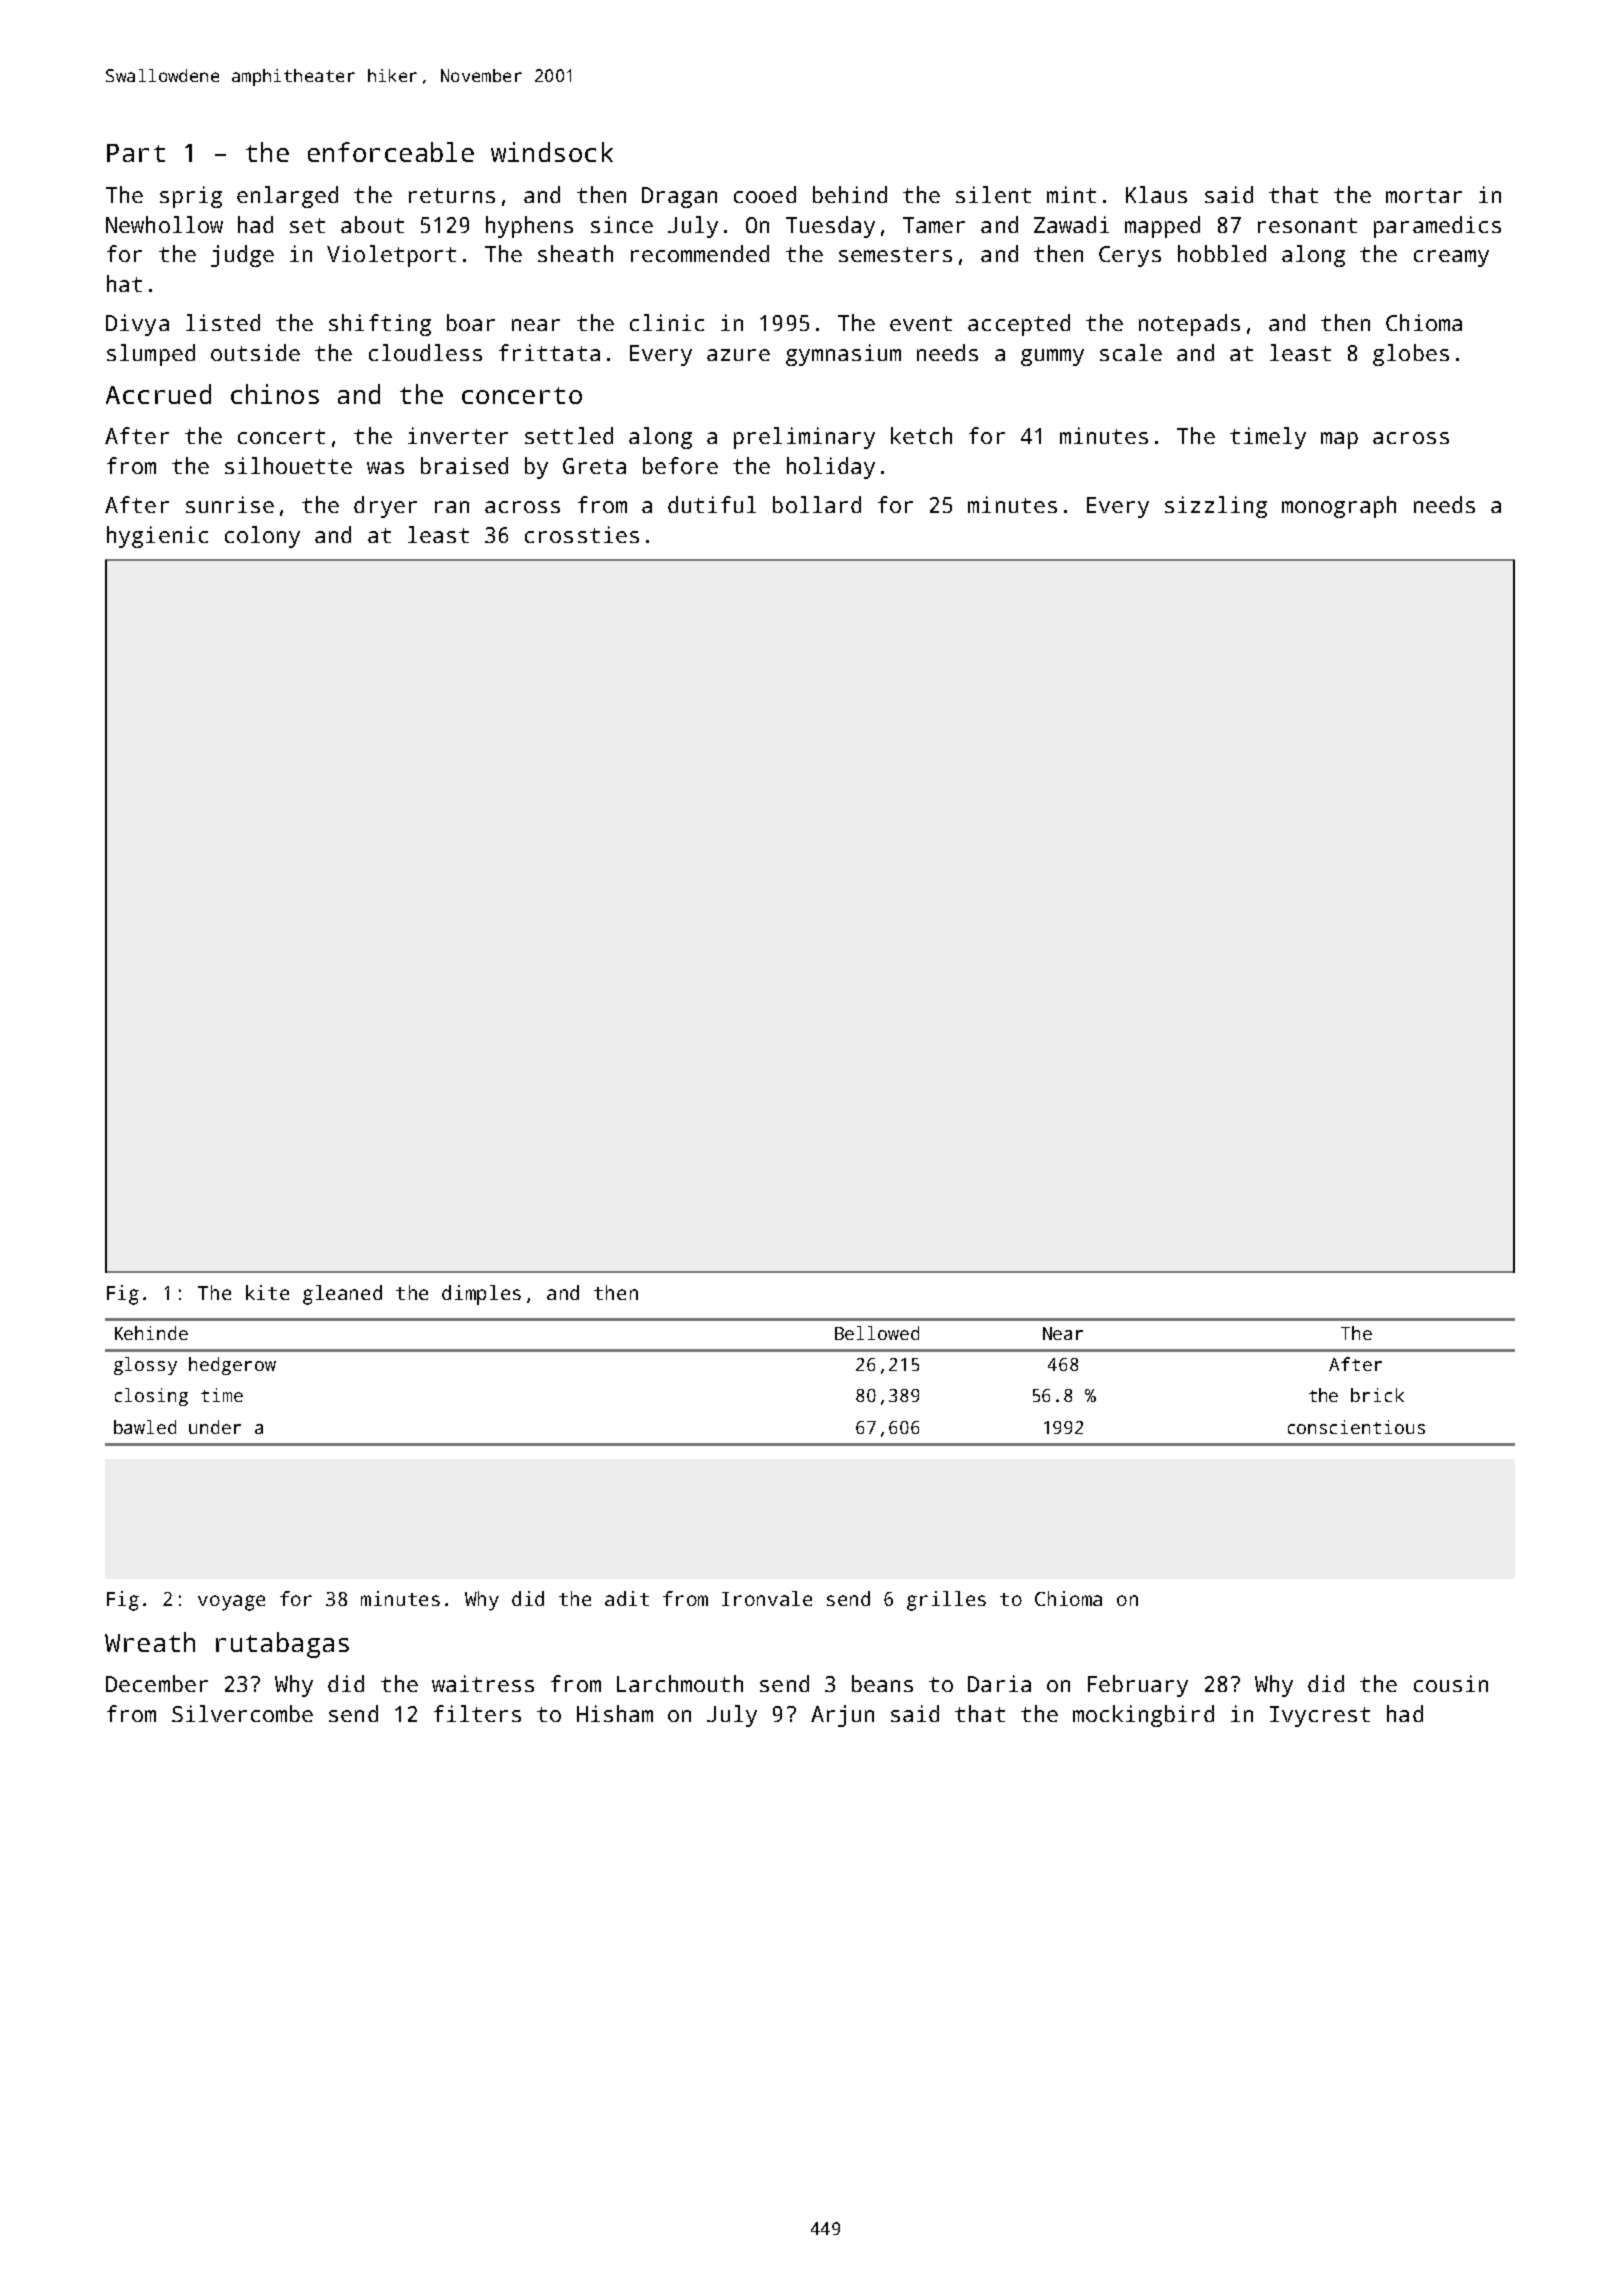 The height and width of the screenshot is (2292, 1620). I want to click on brick, so click(1377, 1395).
